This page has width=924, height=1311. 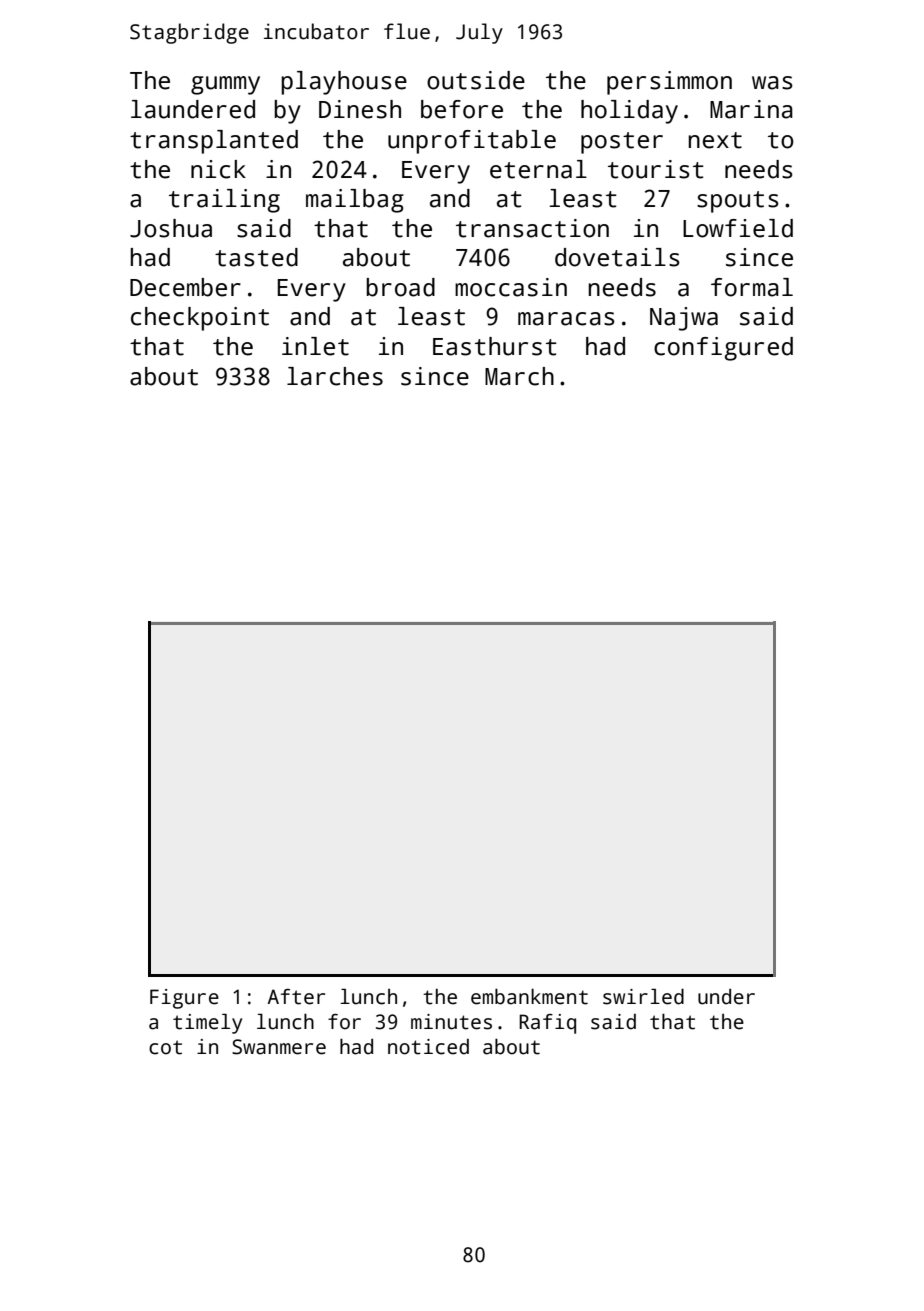 What do you see at coordinates (279, 1047) in the page?
I see `Swanmere` at bounding box center [279, 1047].
